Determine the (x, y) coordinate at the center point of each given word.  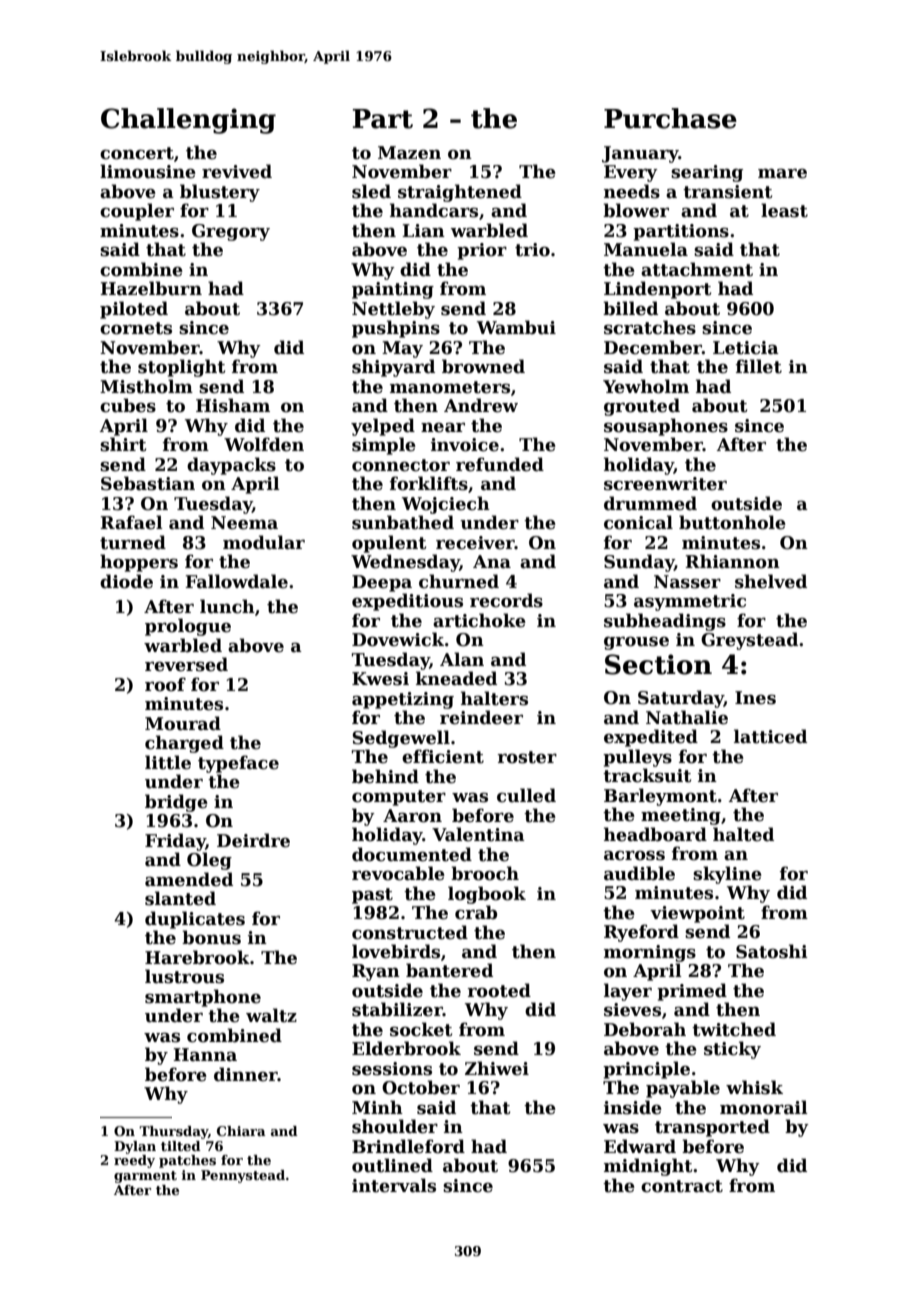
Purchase (670, 118)
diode (126, 581)
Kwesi (380, 679)
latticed (770, 736)
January (640, 154)
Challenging (188, 121)
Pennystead (243, 1176)
